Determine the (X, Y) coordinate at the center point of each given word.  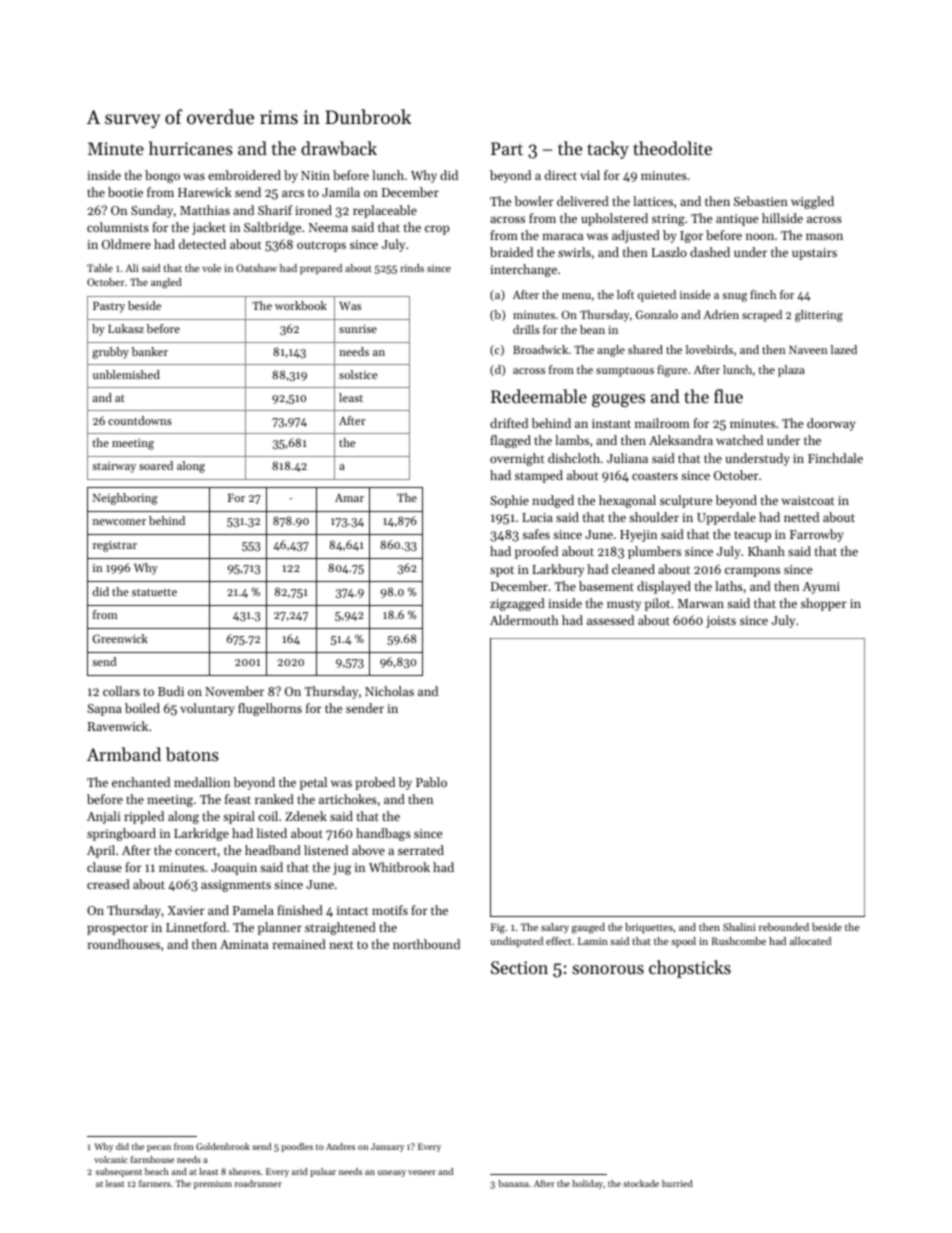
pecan (159, 1148)
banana (514, 1183)
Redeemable (539, 396)
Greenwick (120, 638)
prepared (321, 269)
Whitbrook (399, 867)
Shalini (739, 927)
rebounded (784, 927)
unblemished (126, 374)
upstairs (814, 254)
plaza (791, 371)
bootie (125, 192)
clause (104, 867)
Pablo (431, 782)
